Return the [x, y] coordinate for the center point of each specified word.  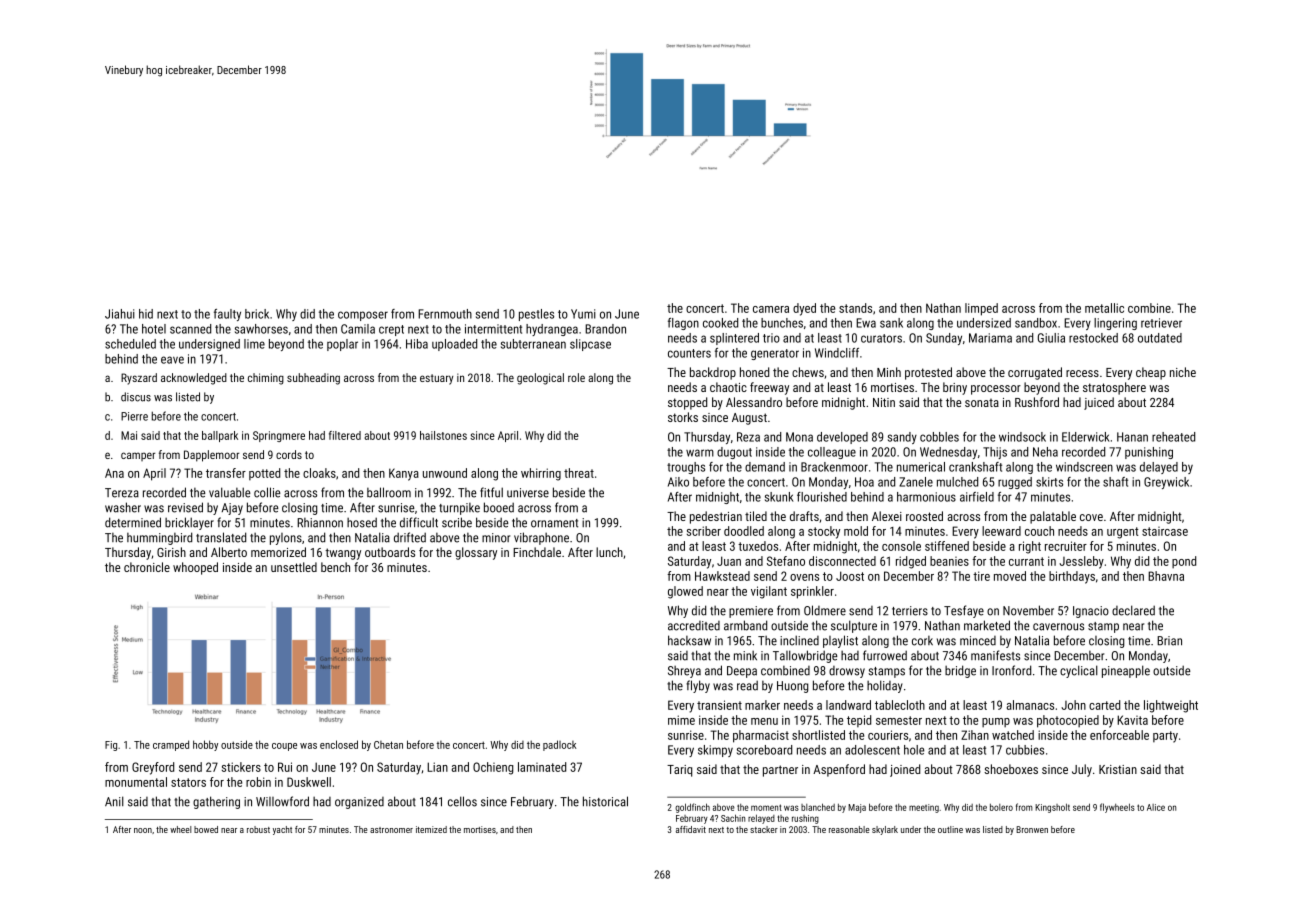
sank [891, 323]
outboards [390, 552]
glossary [476, 553]
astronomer [391, 830]
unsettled [294, 567]
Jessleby [1081, 562]
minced [978, 641]
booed [499, 507]
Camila [358, 329]
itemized [431, 829]
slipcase [590, 345]
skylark [885, 830]
